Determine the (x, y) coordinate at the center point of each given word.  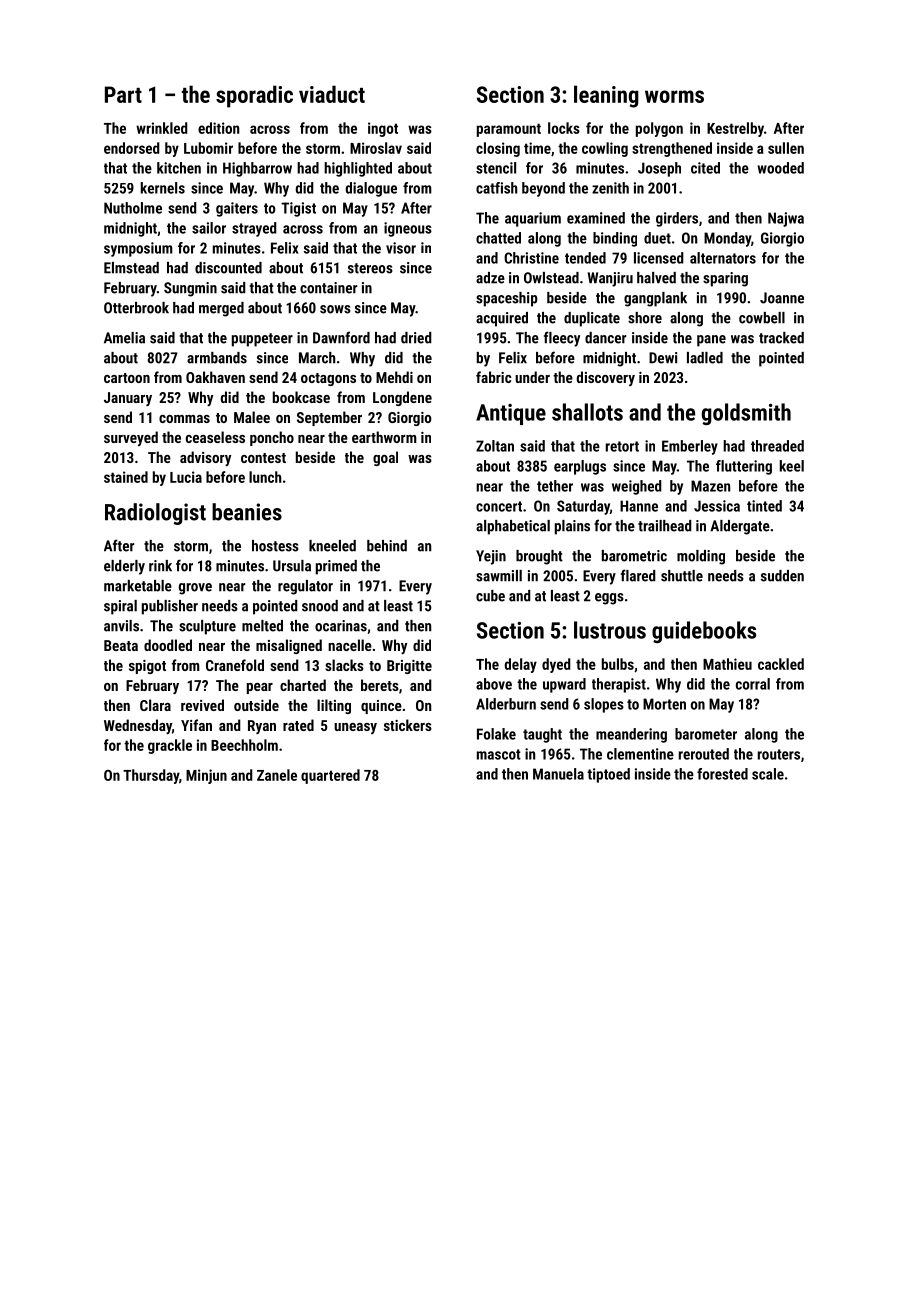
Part (123, 94)
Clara (155, 705)
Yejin (491, 557)
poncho (272, 438)
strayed (254, 229)
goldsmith (746, 414)
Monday (727, 239)
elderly (124, 567)
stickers (408, 725)
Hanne (639, 506)
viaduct (332, 94)
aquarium (533, 219)
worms (674, 96)
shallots (587, 412)
